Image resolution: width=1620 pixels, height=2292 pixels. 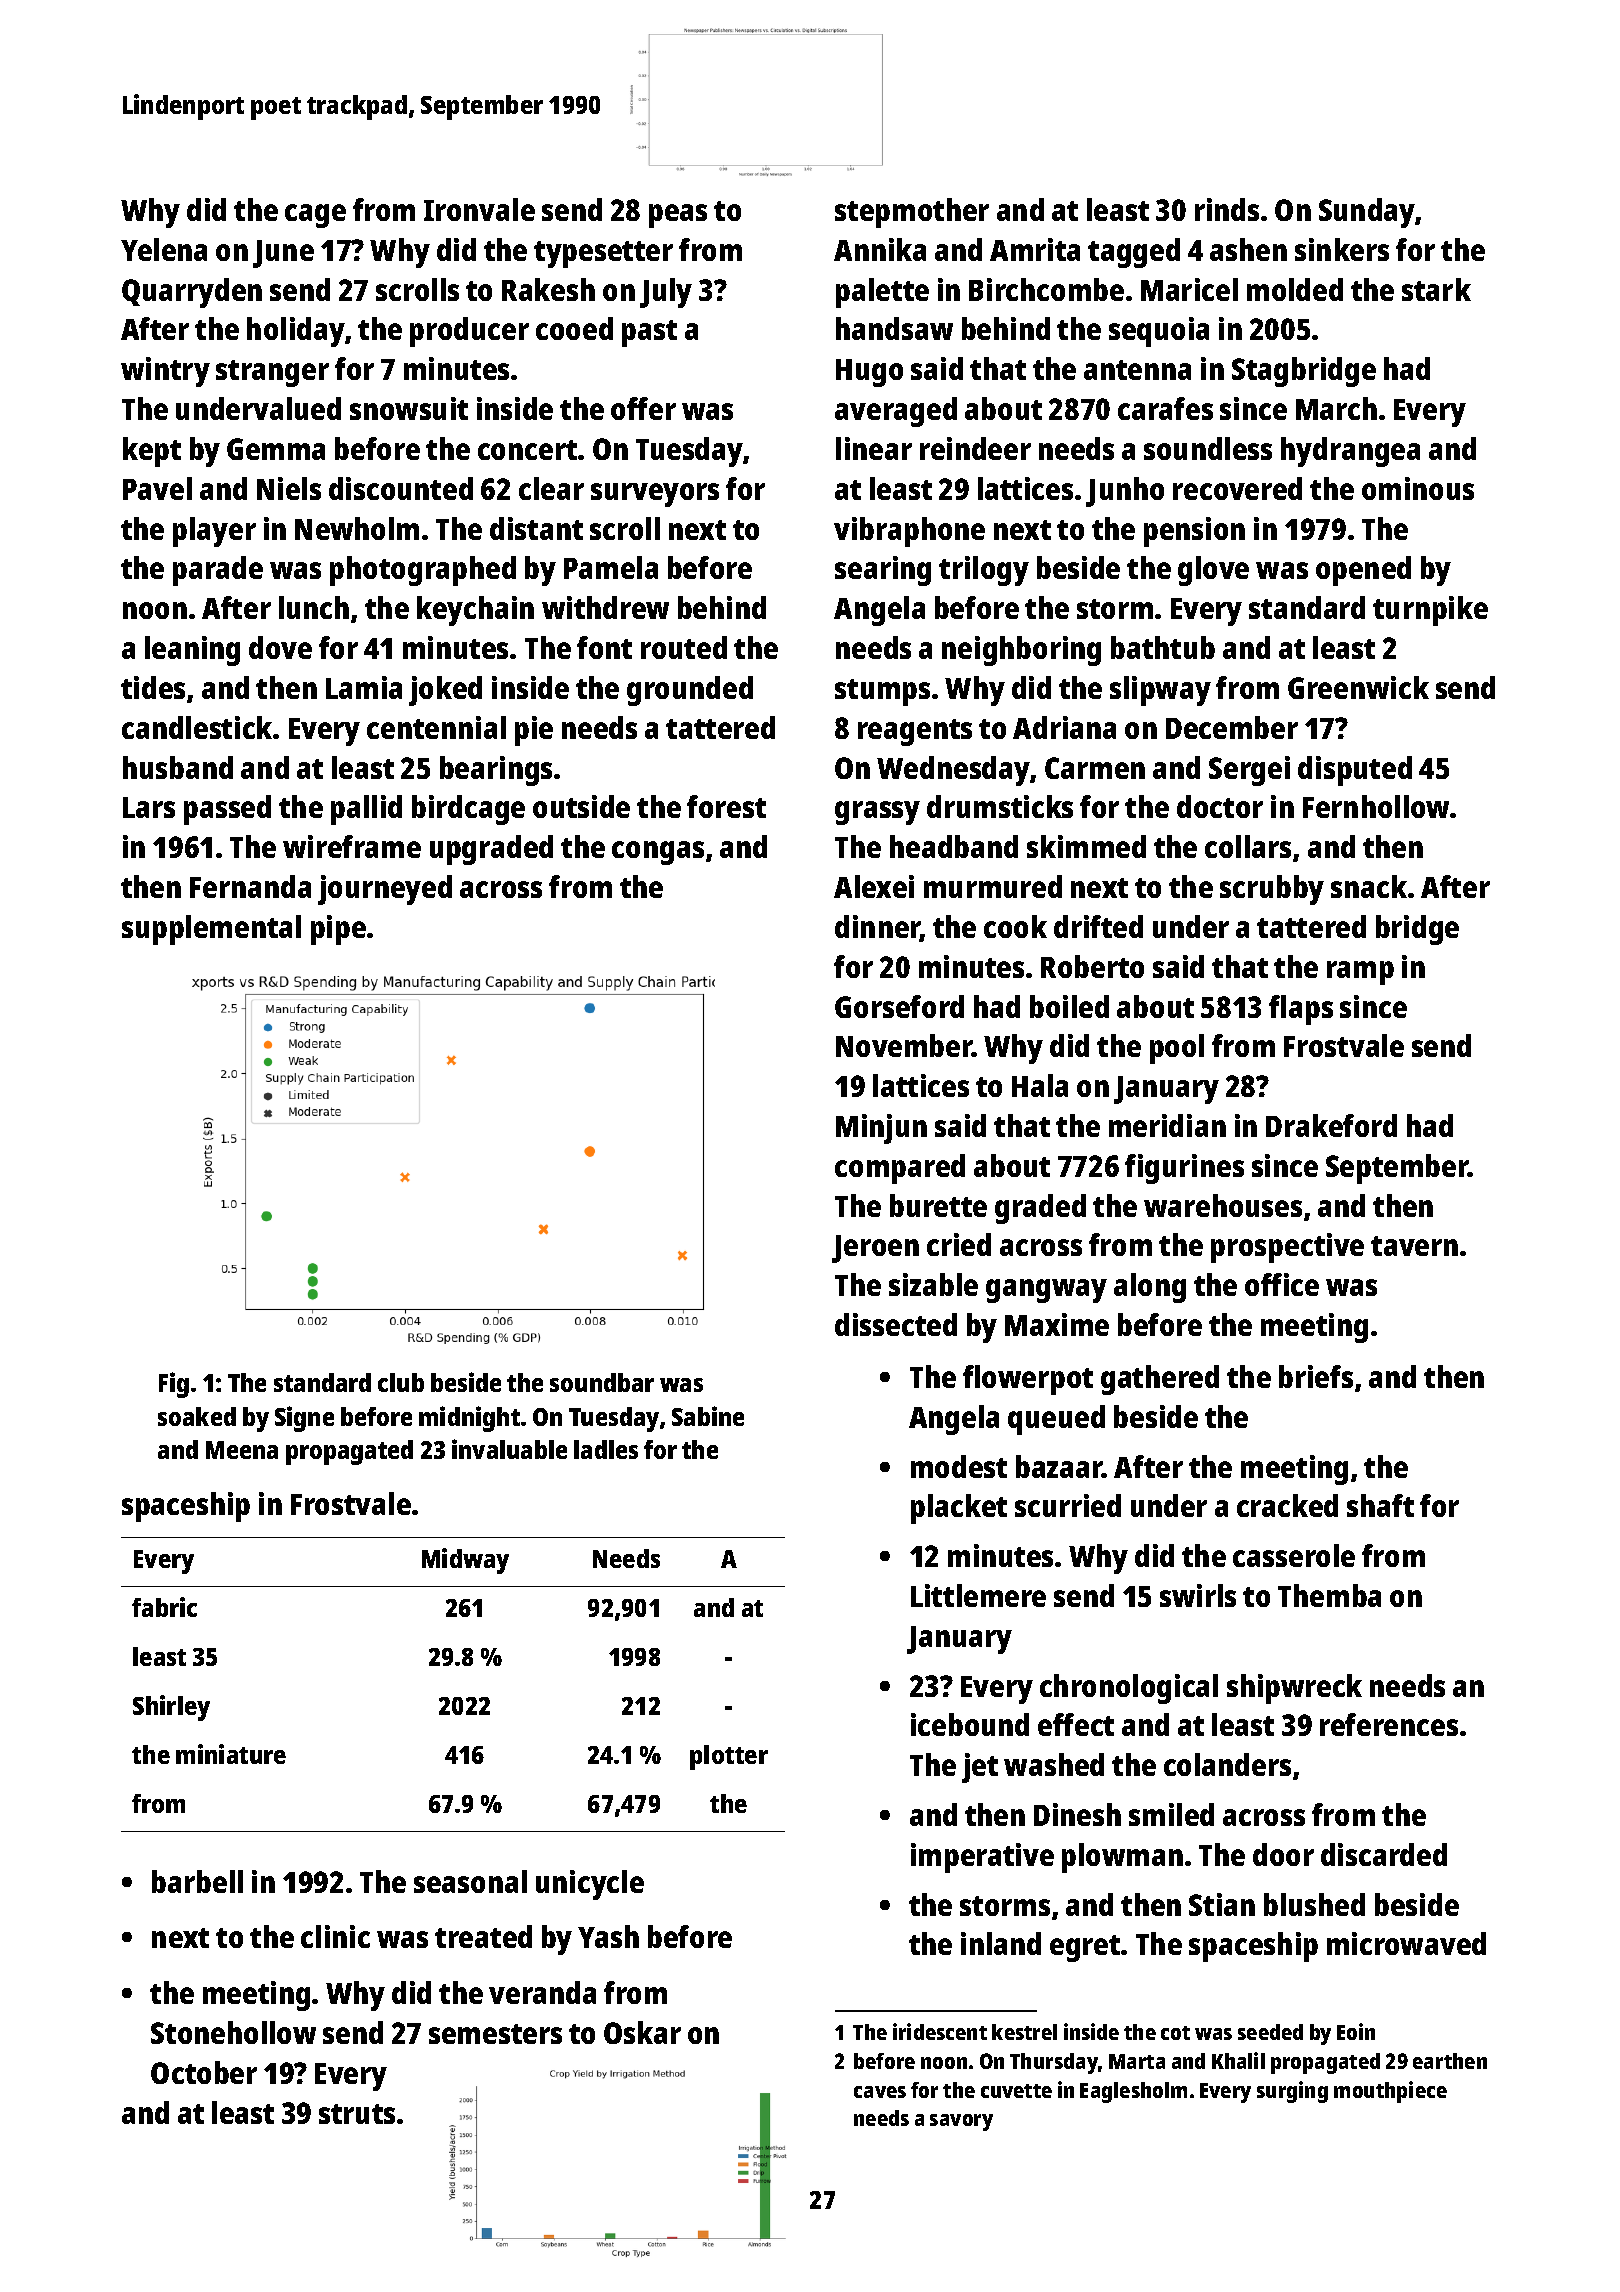 I want to click on Ironvale, so click(x=479, y=209).
